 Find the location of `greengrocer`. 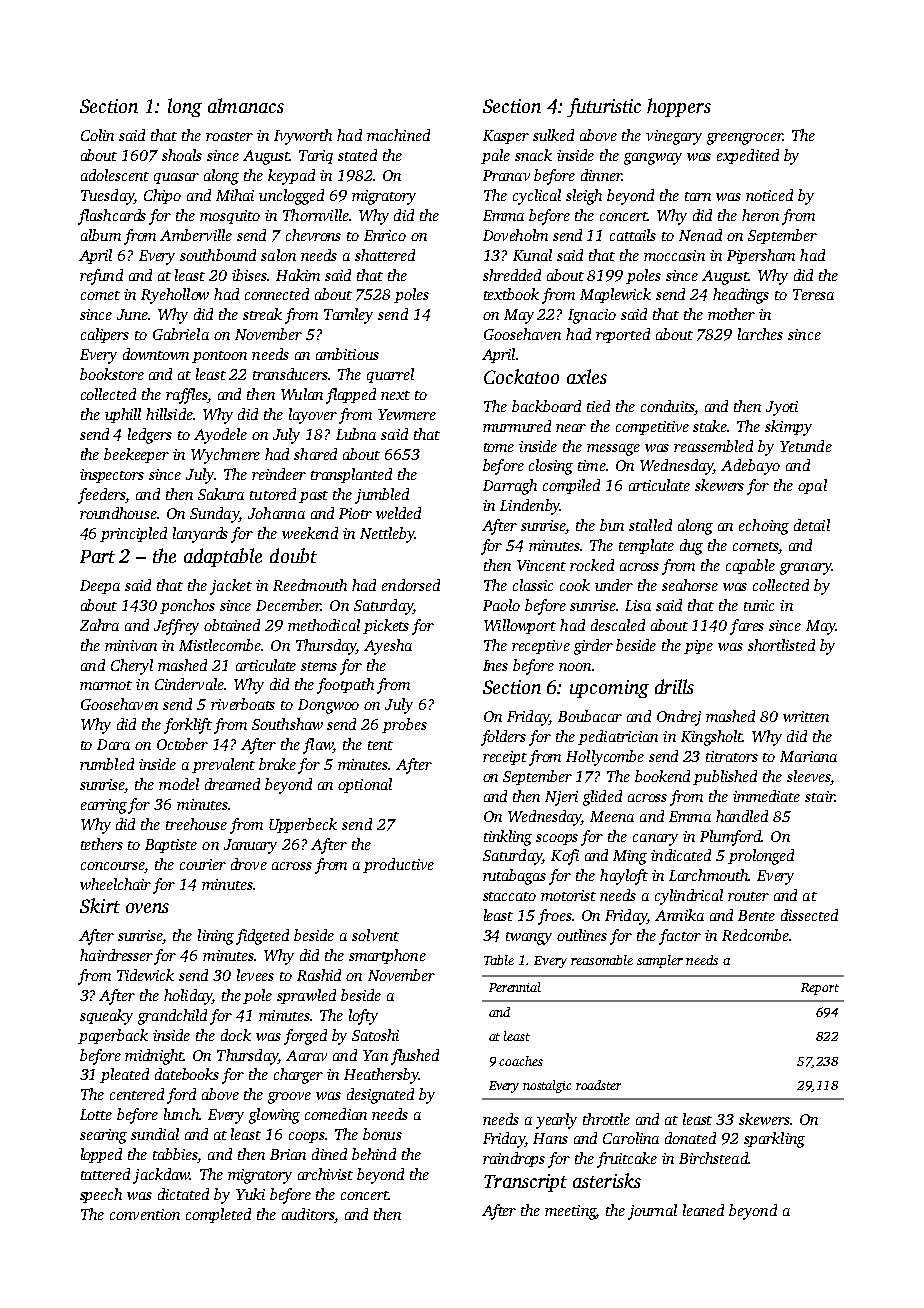

greengrocer is located at coordinates (745, 139).
